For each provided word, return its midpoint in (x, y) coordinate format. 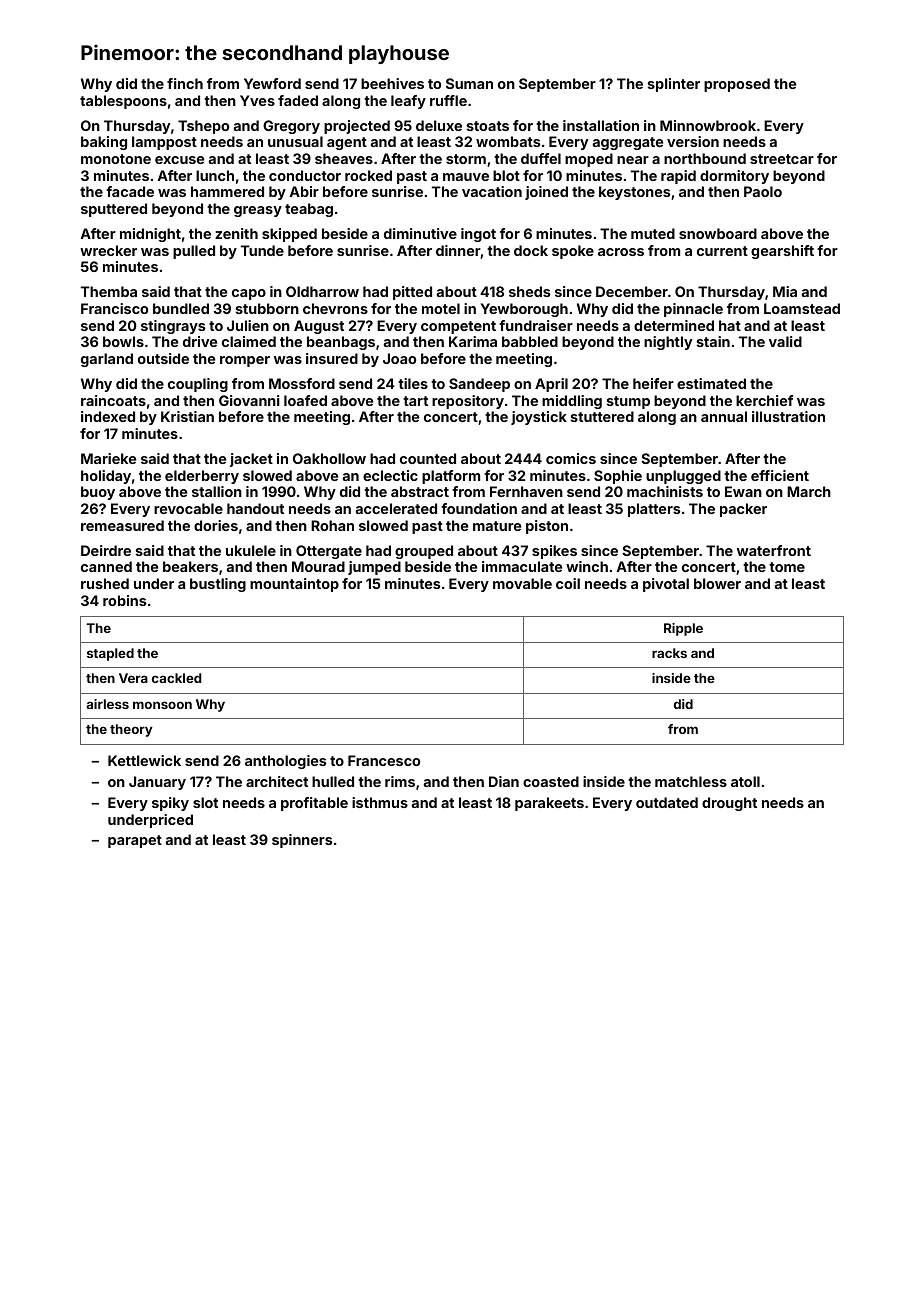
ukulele (251, 550)
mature (497, 526)
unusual (295, 141)
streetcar (782, 159)
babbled (530, 341)
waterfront (774, 550)
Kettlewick (144, 760)
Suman (469, 83)
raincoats (113, 400)
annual (724, 416)
